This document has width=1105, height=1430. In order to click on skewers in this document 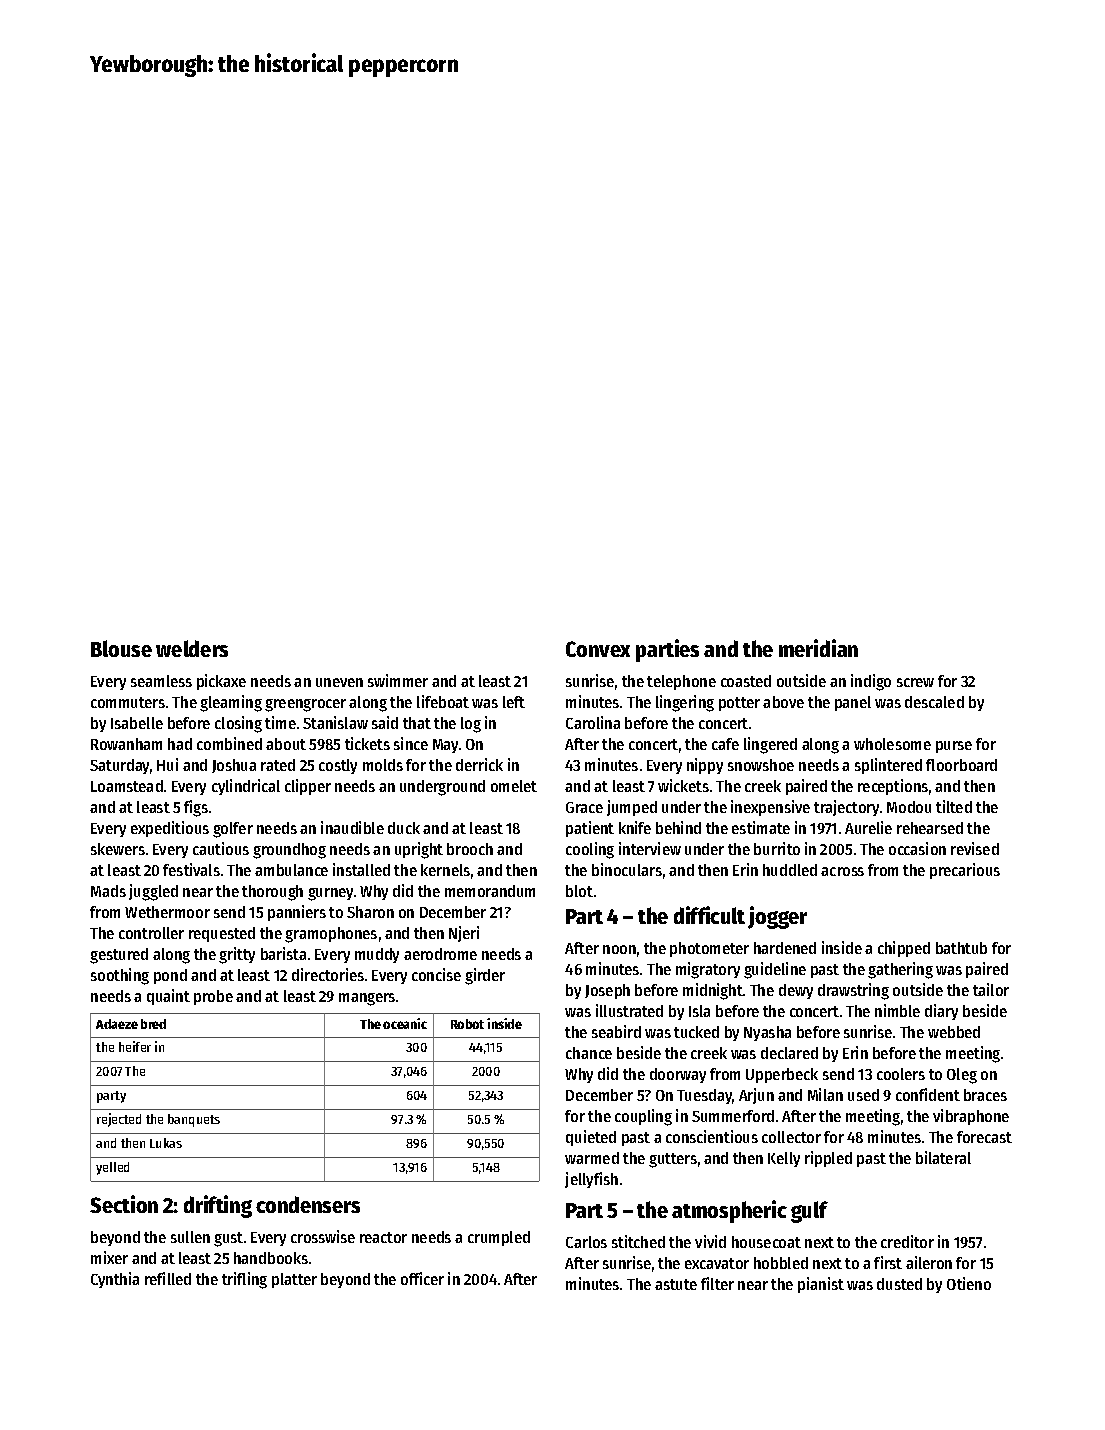, I will do `click(118, 849)`.
